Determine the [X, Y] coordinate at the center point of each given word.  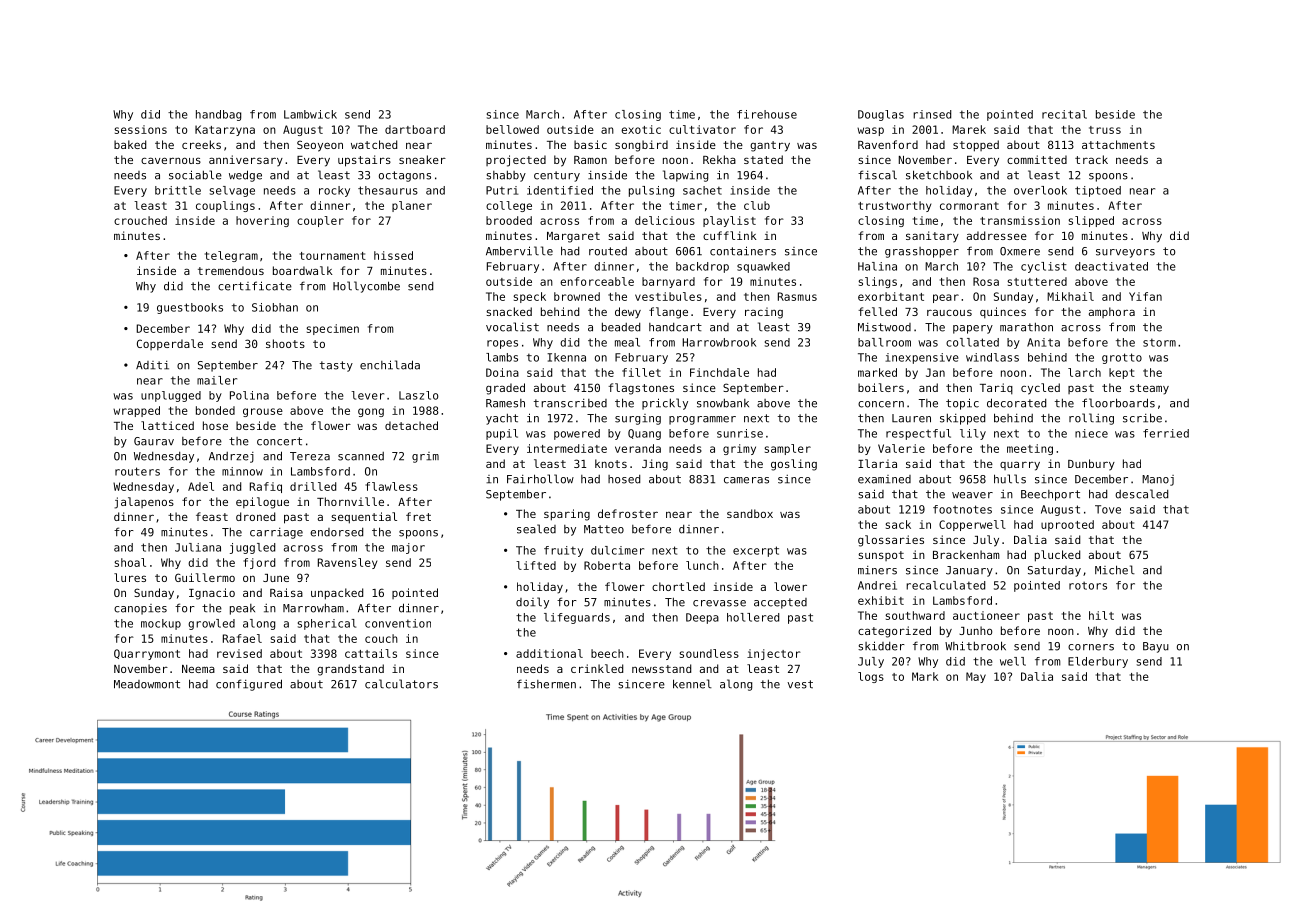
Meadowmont [147, 684]
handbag [218, 115]
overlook [1040, 190]
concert [279, 441]
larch [1084, 372]
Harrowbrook [719, 342]
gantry [770, 146]
